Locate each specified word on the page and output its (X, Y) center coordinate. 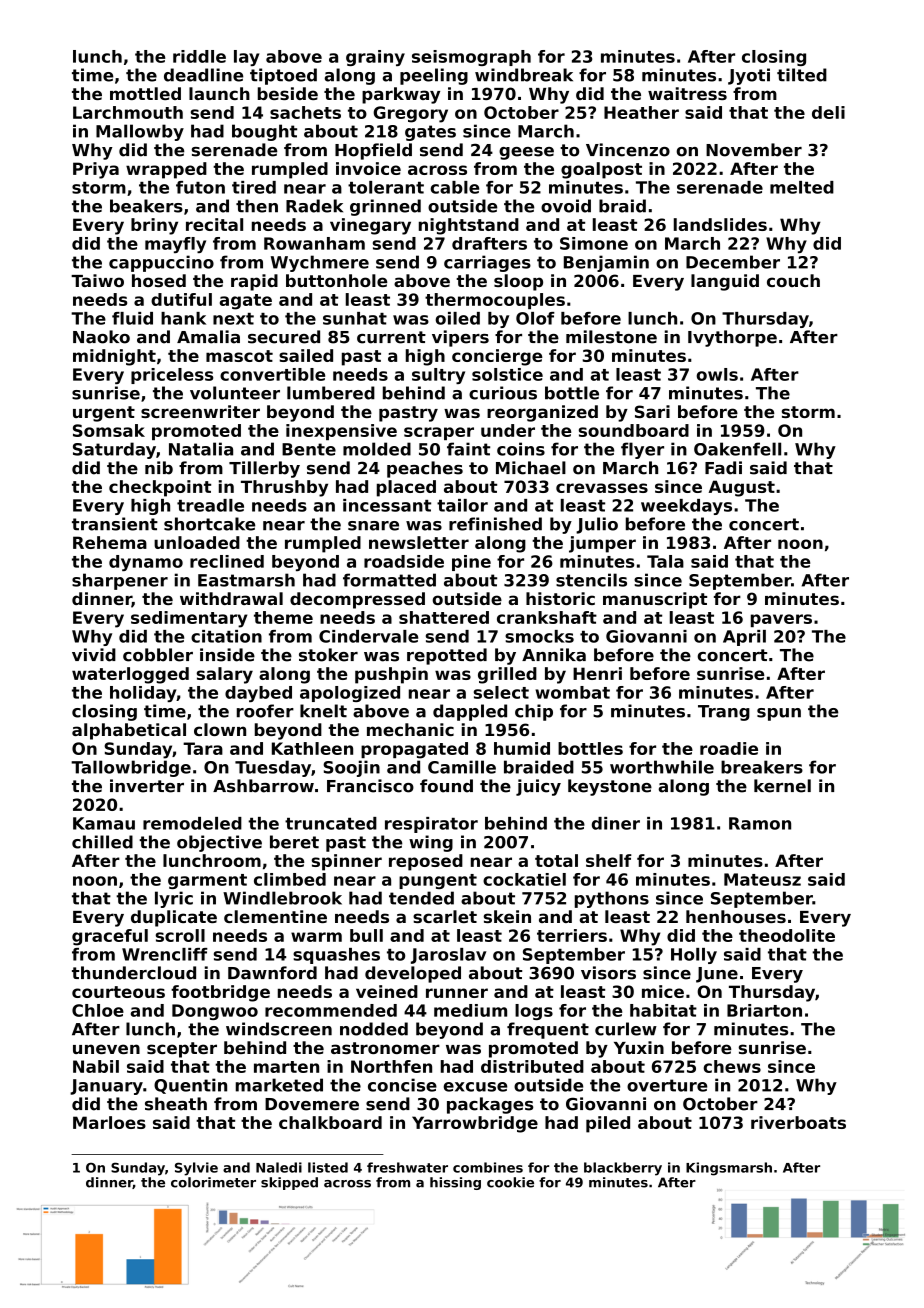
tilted (802, 75)
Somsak (109, 430)
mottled (145, 93)
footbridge (220, 993)
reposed (426, 862)
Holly (694, 956)
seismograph (471, 58)
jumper (602, 544)
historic (560, 598)
